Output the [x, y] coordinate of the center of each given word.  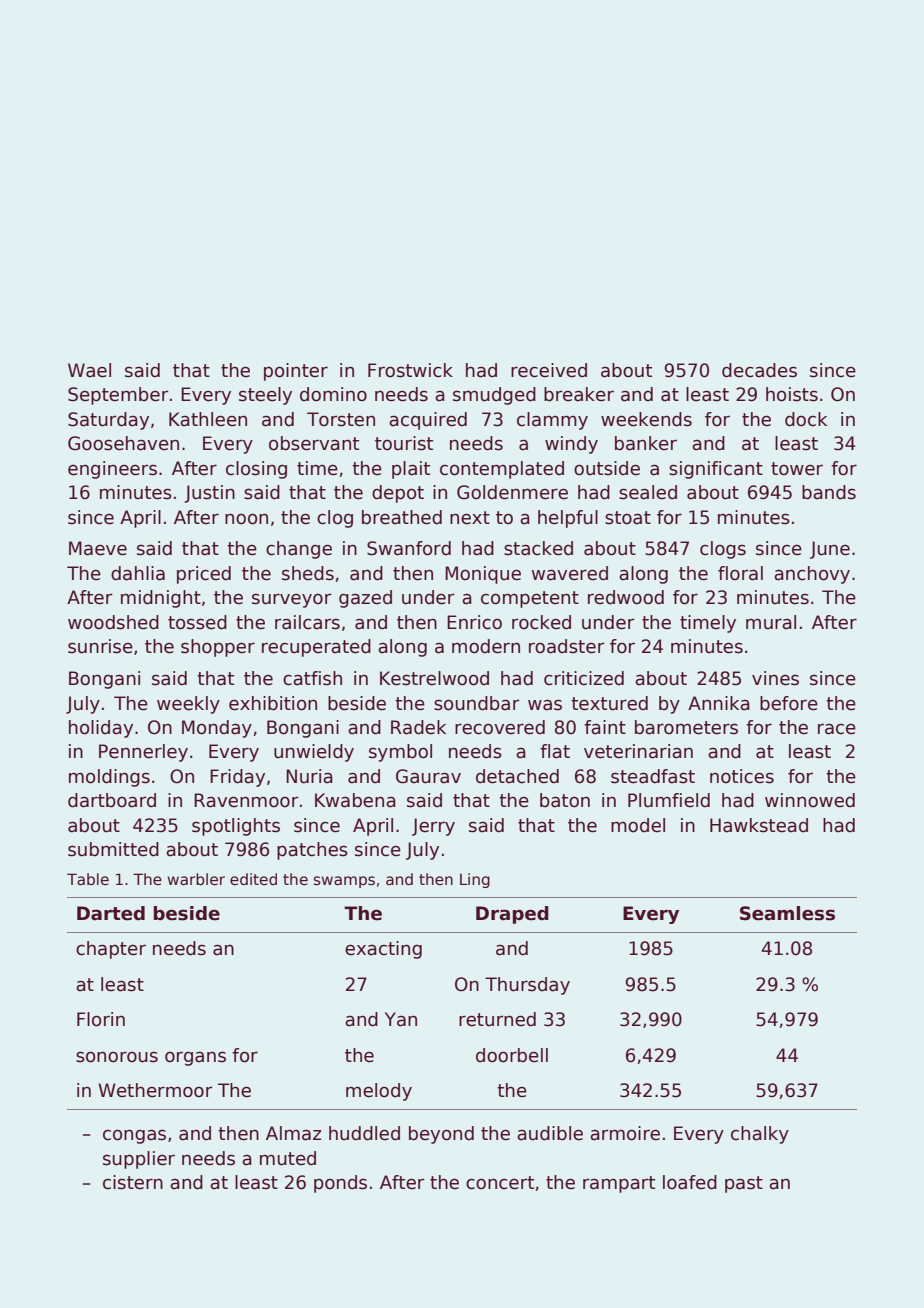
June [830, 550]
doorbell [512, 1055]
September [118, 396]
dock [806, 419]
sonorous [117, 1057]
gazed [365, 599]
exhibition [273, 703]
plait [411, 470]
